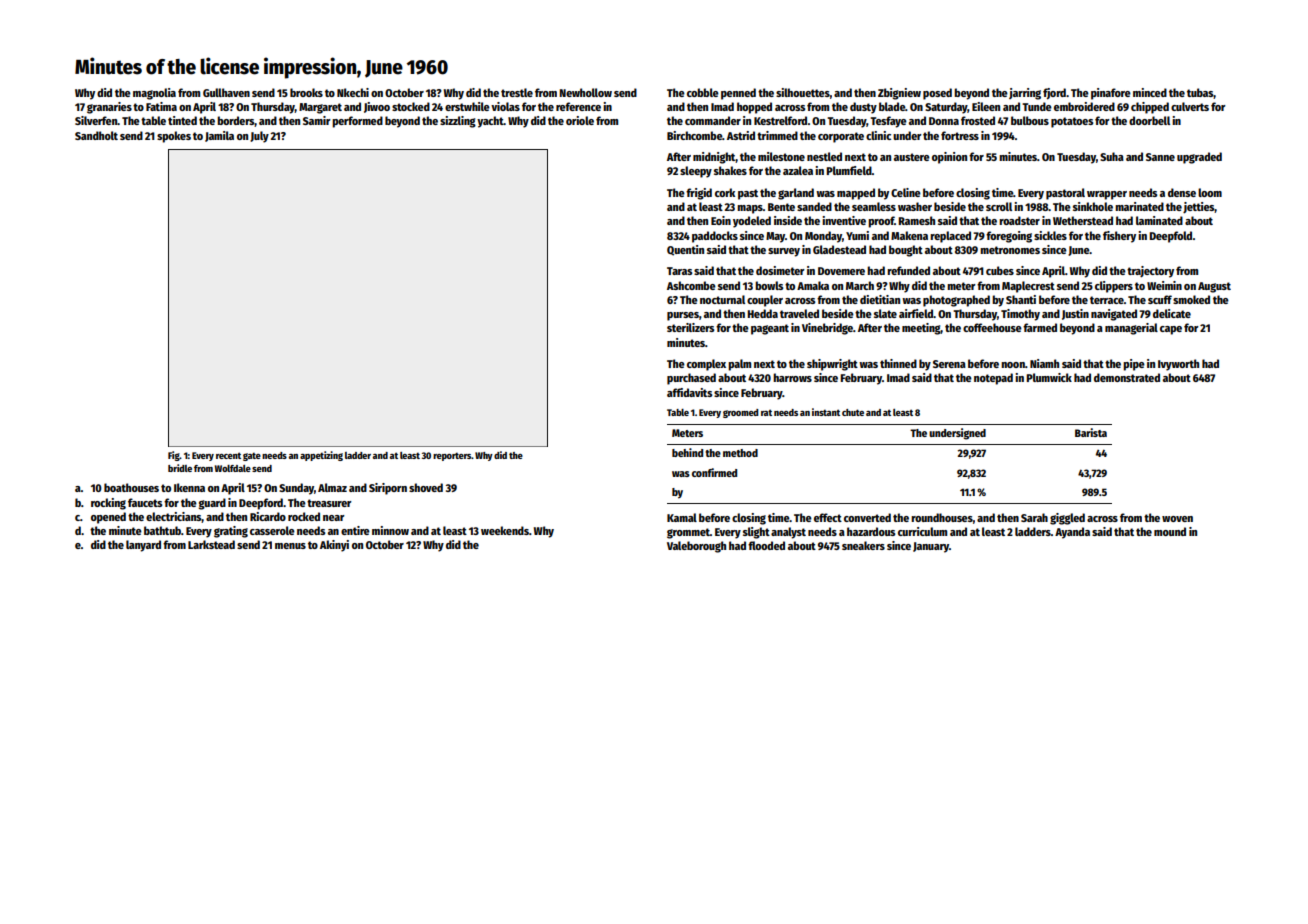 The image size is (1308, 924). Describe the element at coordinates (696, 547) in the screenshot. I see `Valeborough` at that location.
